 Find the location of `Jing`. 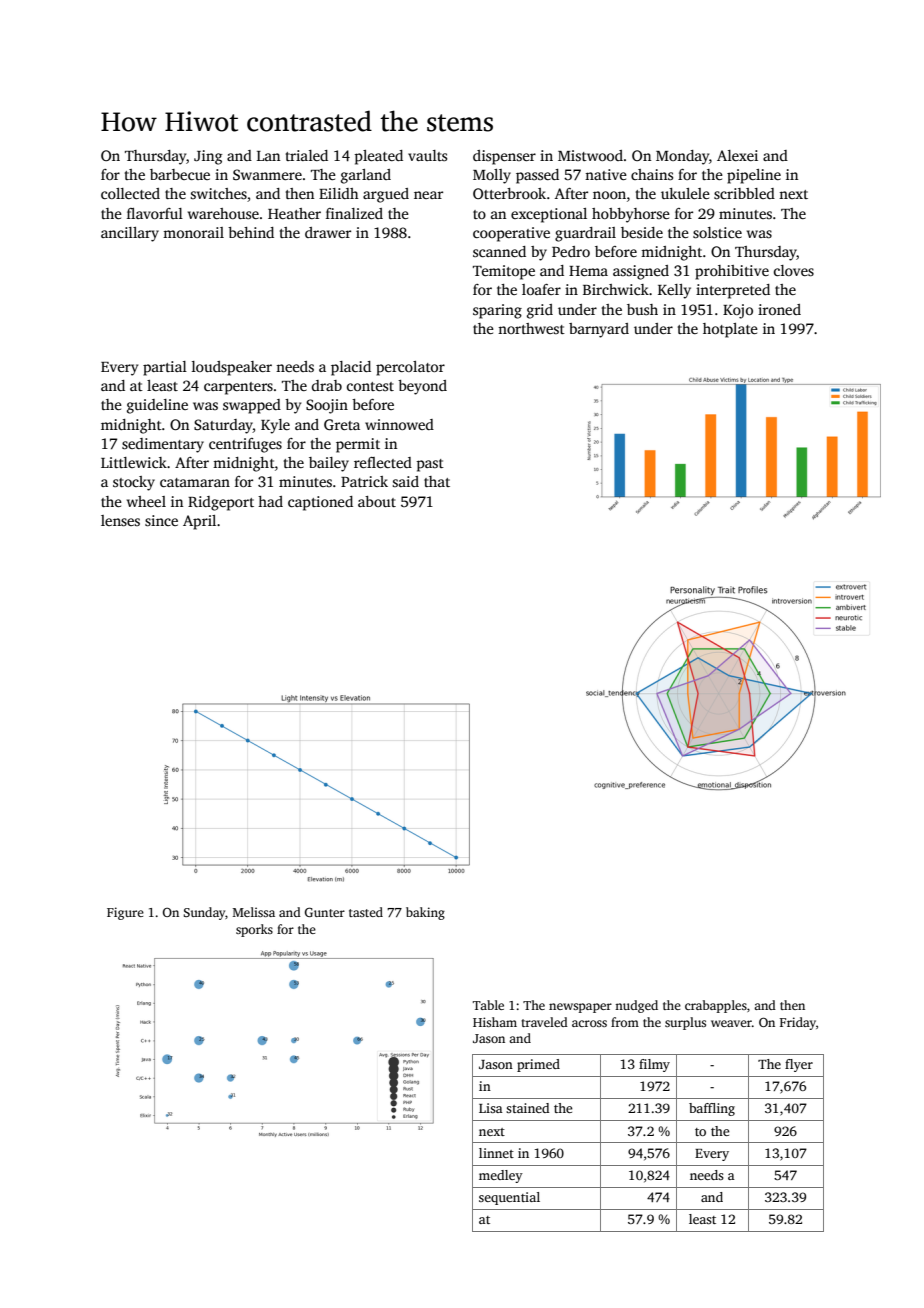

Jing is located at coordinates (208, 157).
